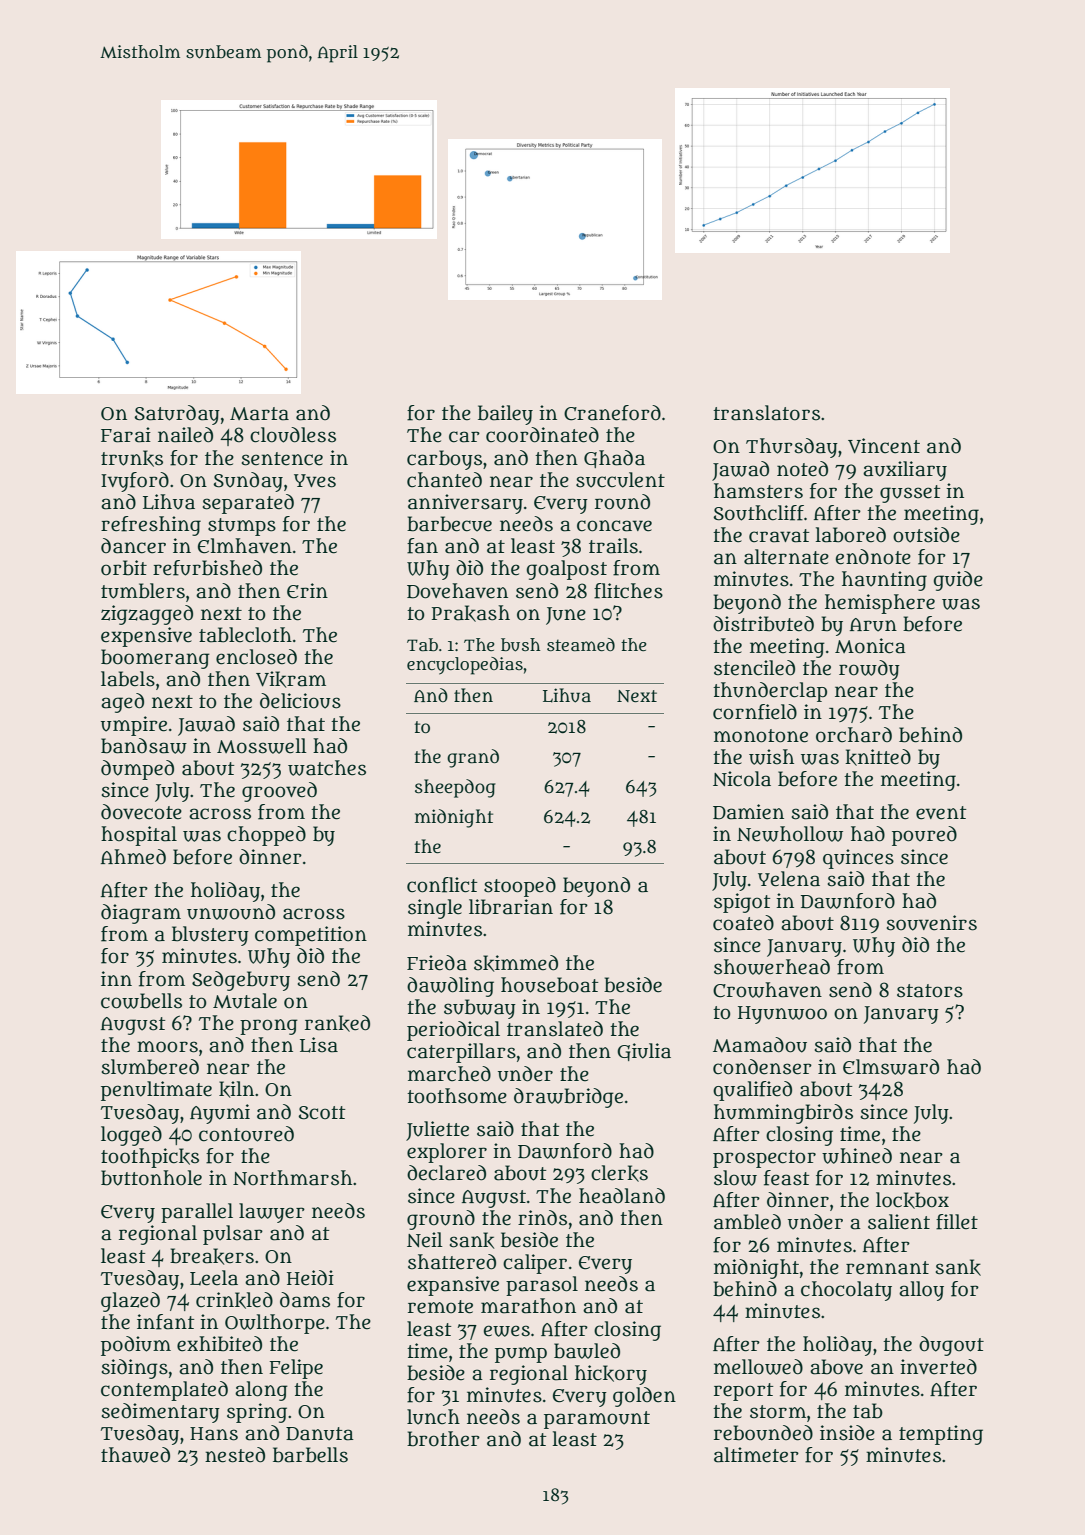 This page has height=1535, width=1085. What do you see at coordinates (259, 414) in the page?
I see `Marta` at bounding box center [259, 414].
